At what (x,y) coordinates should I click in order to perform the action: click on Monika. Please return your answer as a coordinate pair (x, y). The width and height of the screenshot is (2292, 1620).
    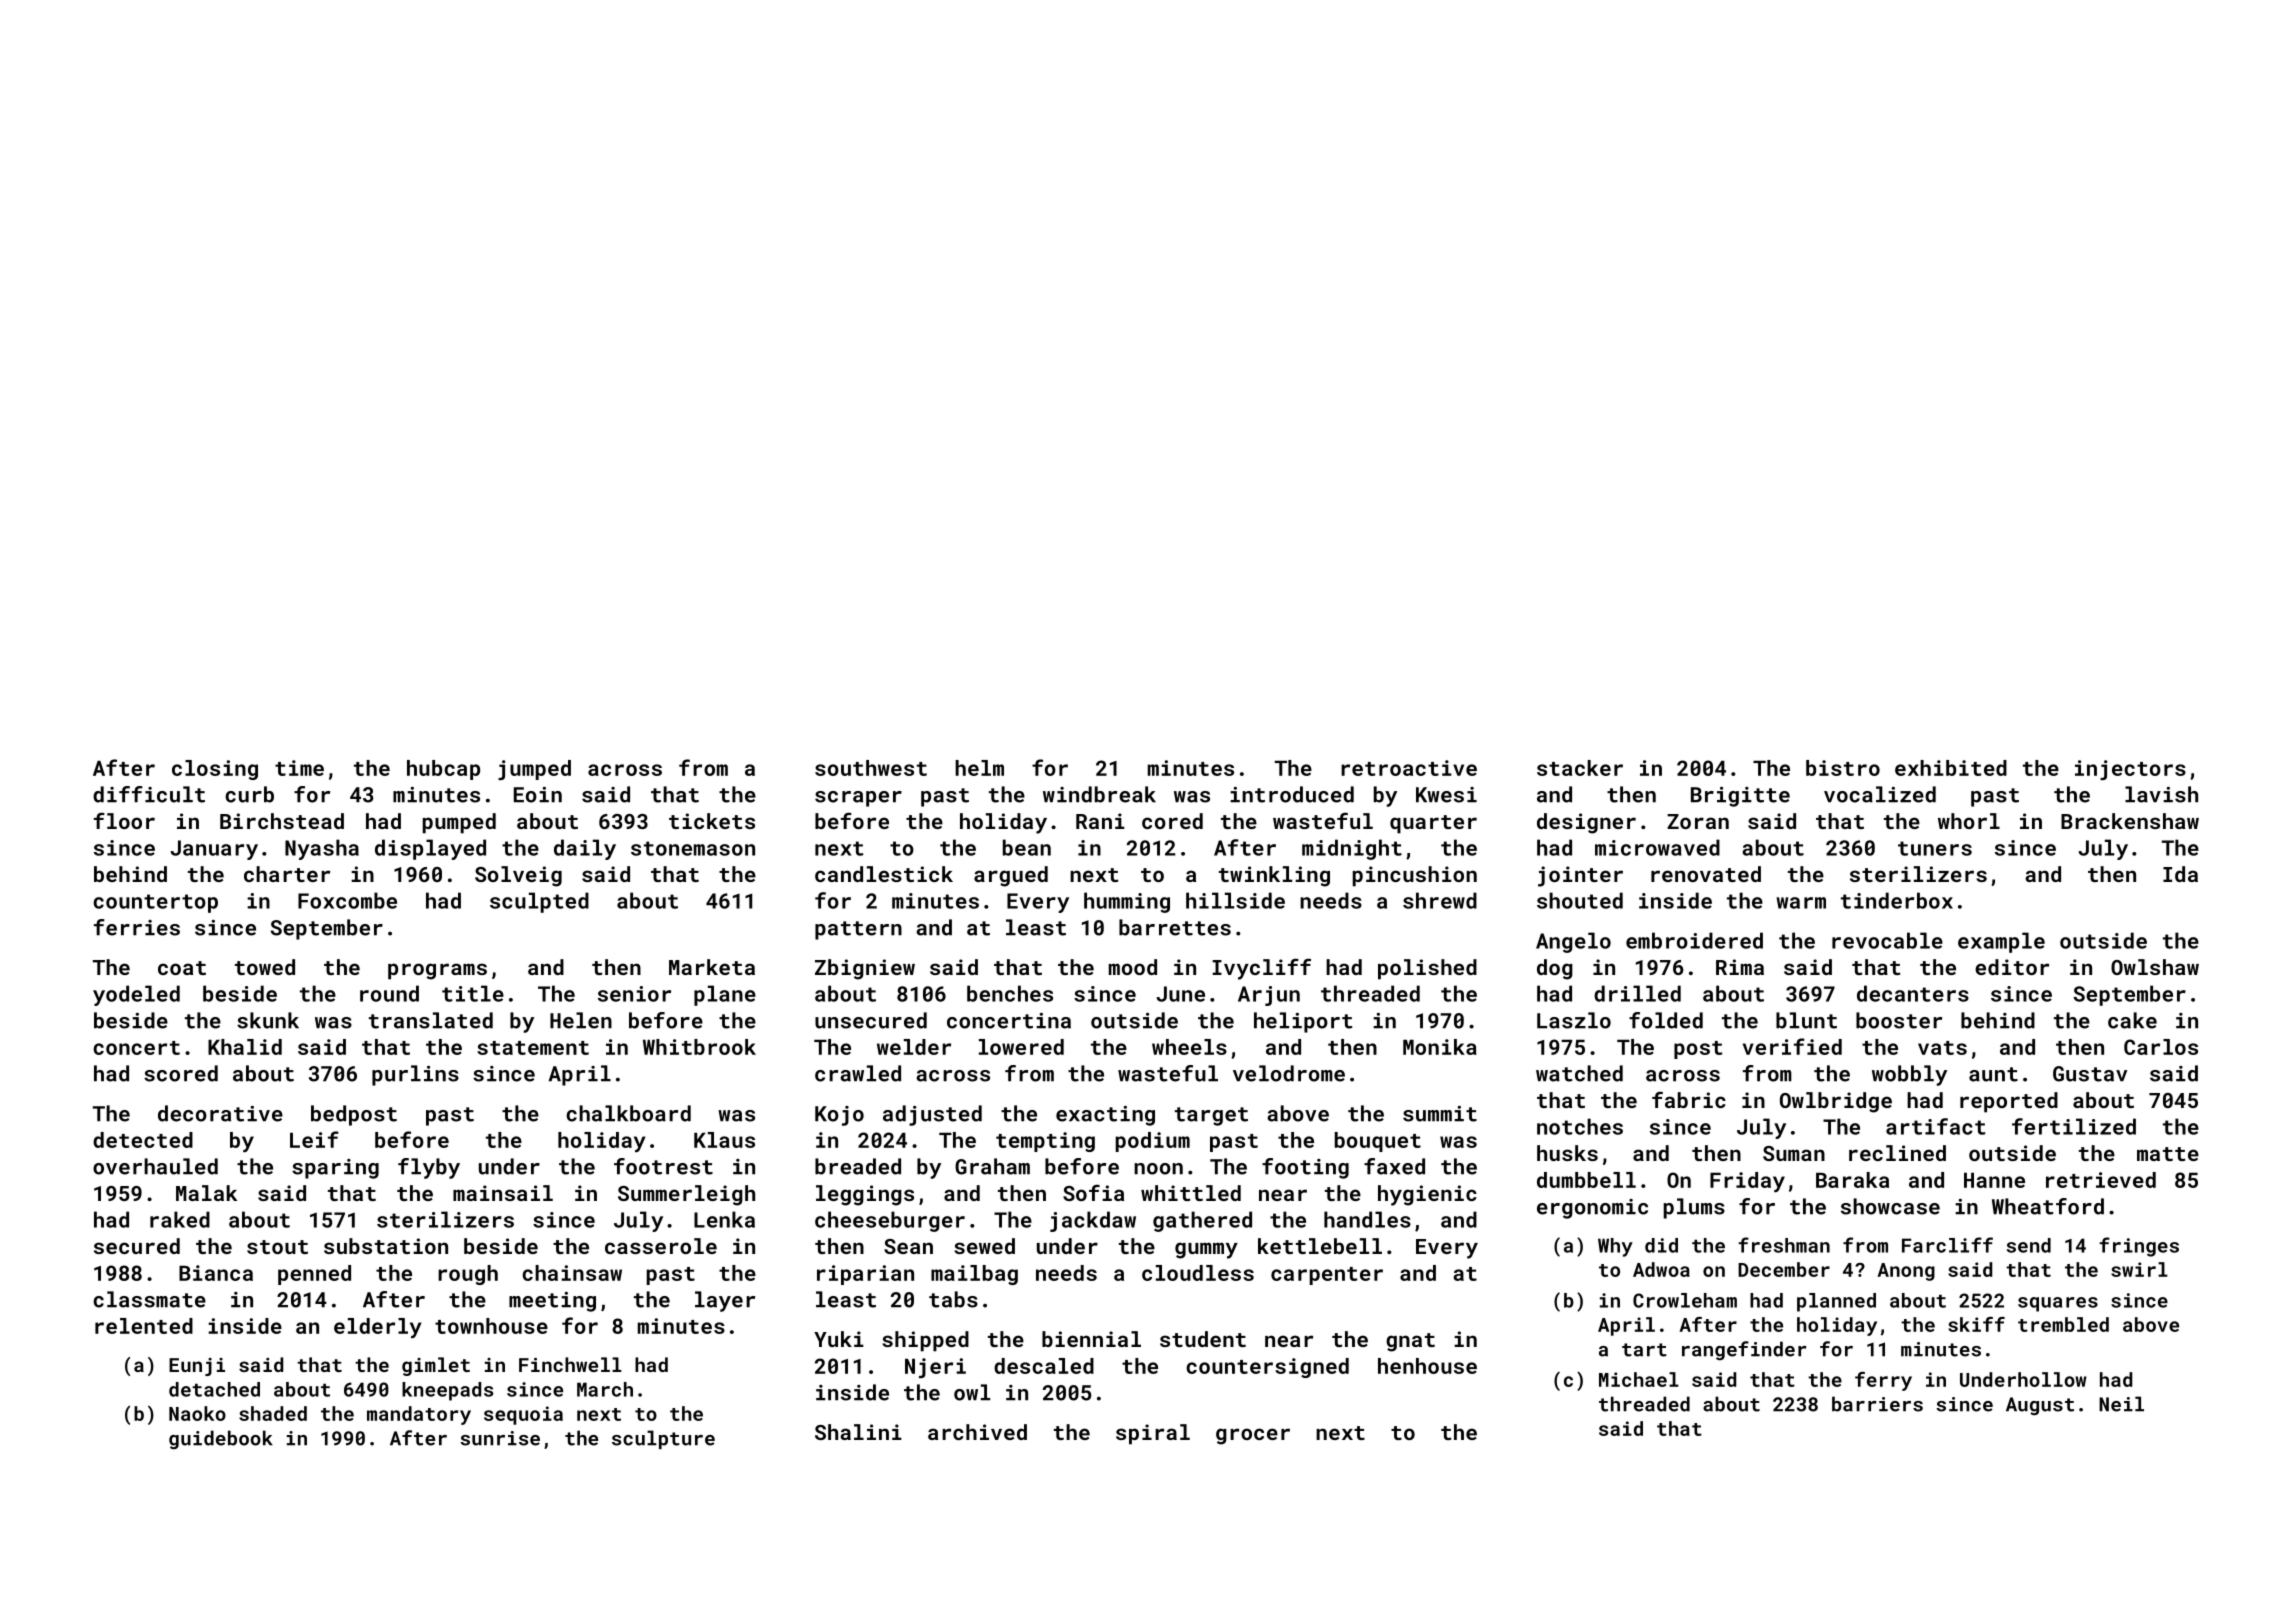
    Looking at the image, I should click on (1440, 1047).
